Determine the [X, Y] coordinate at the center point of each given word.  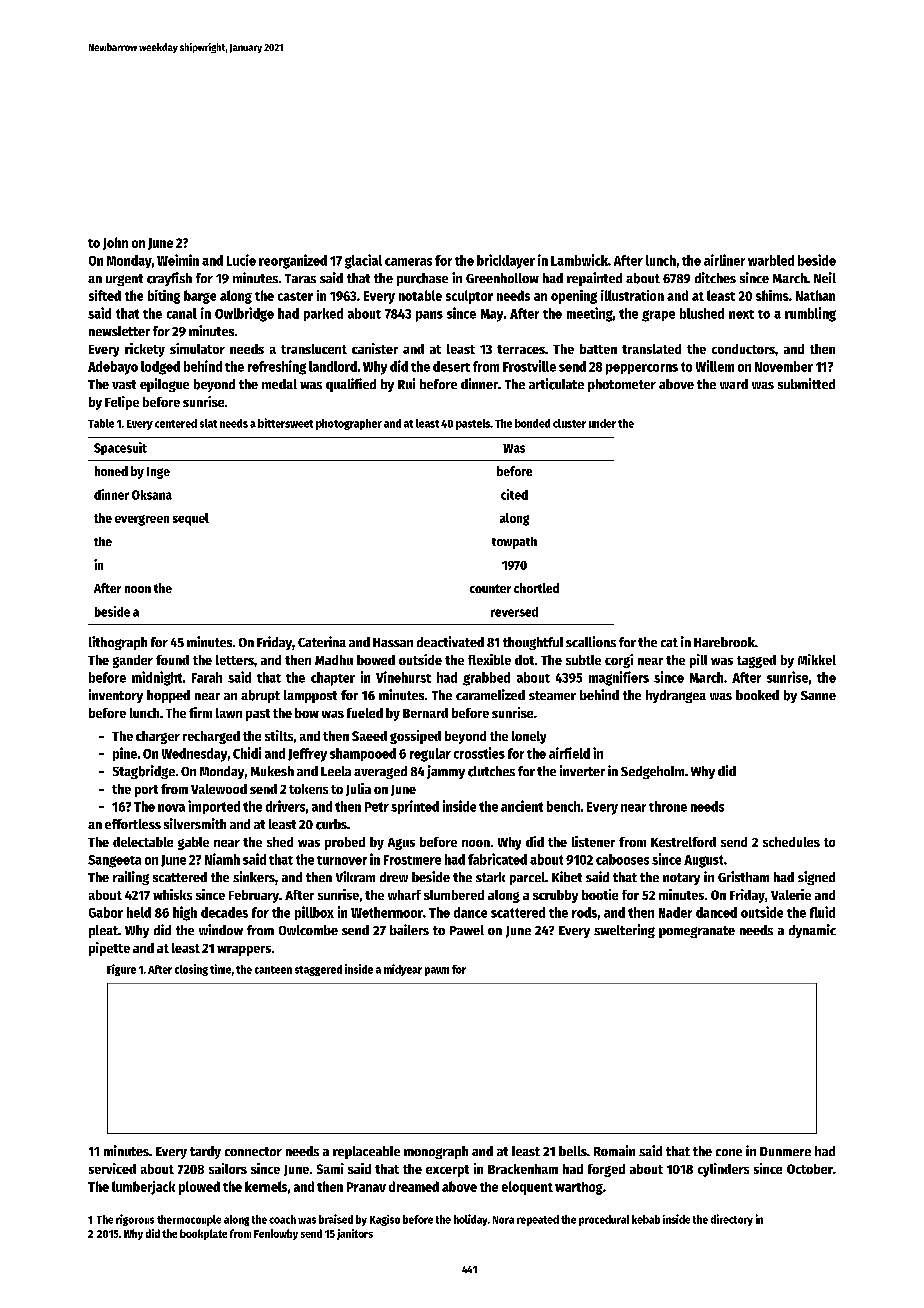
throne [668, 806]
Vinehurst [403, 677]
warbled [771, 260]
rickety [145, 350]
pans [429, 316]
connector [253, 1151]
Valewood [219, 789]
